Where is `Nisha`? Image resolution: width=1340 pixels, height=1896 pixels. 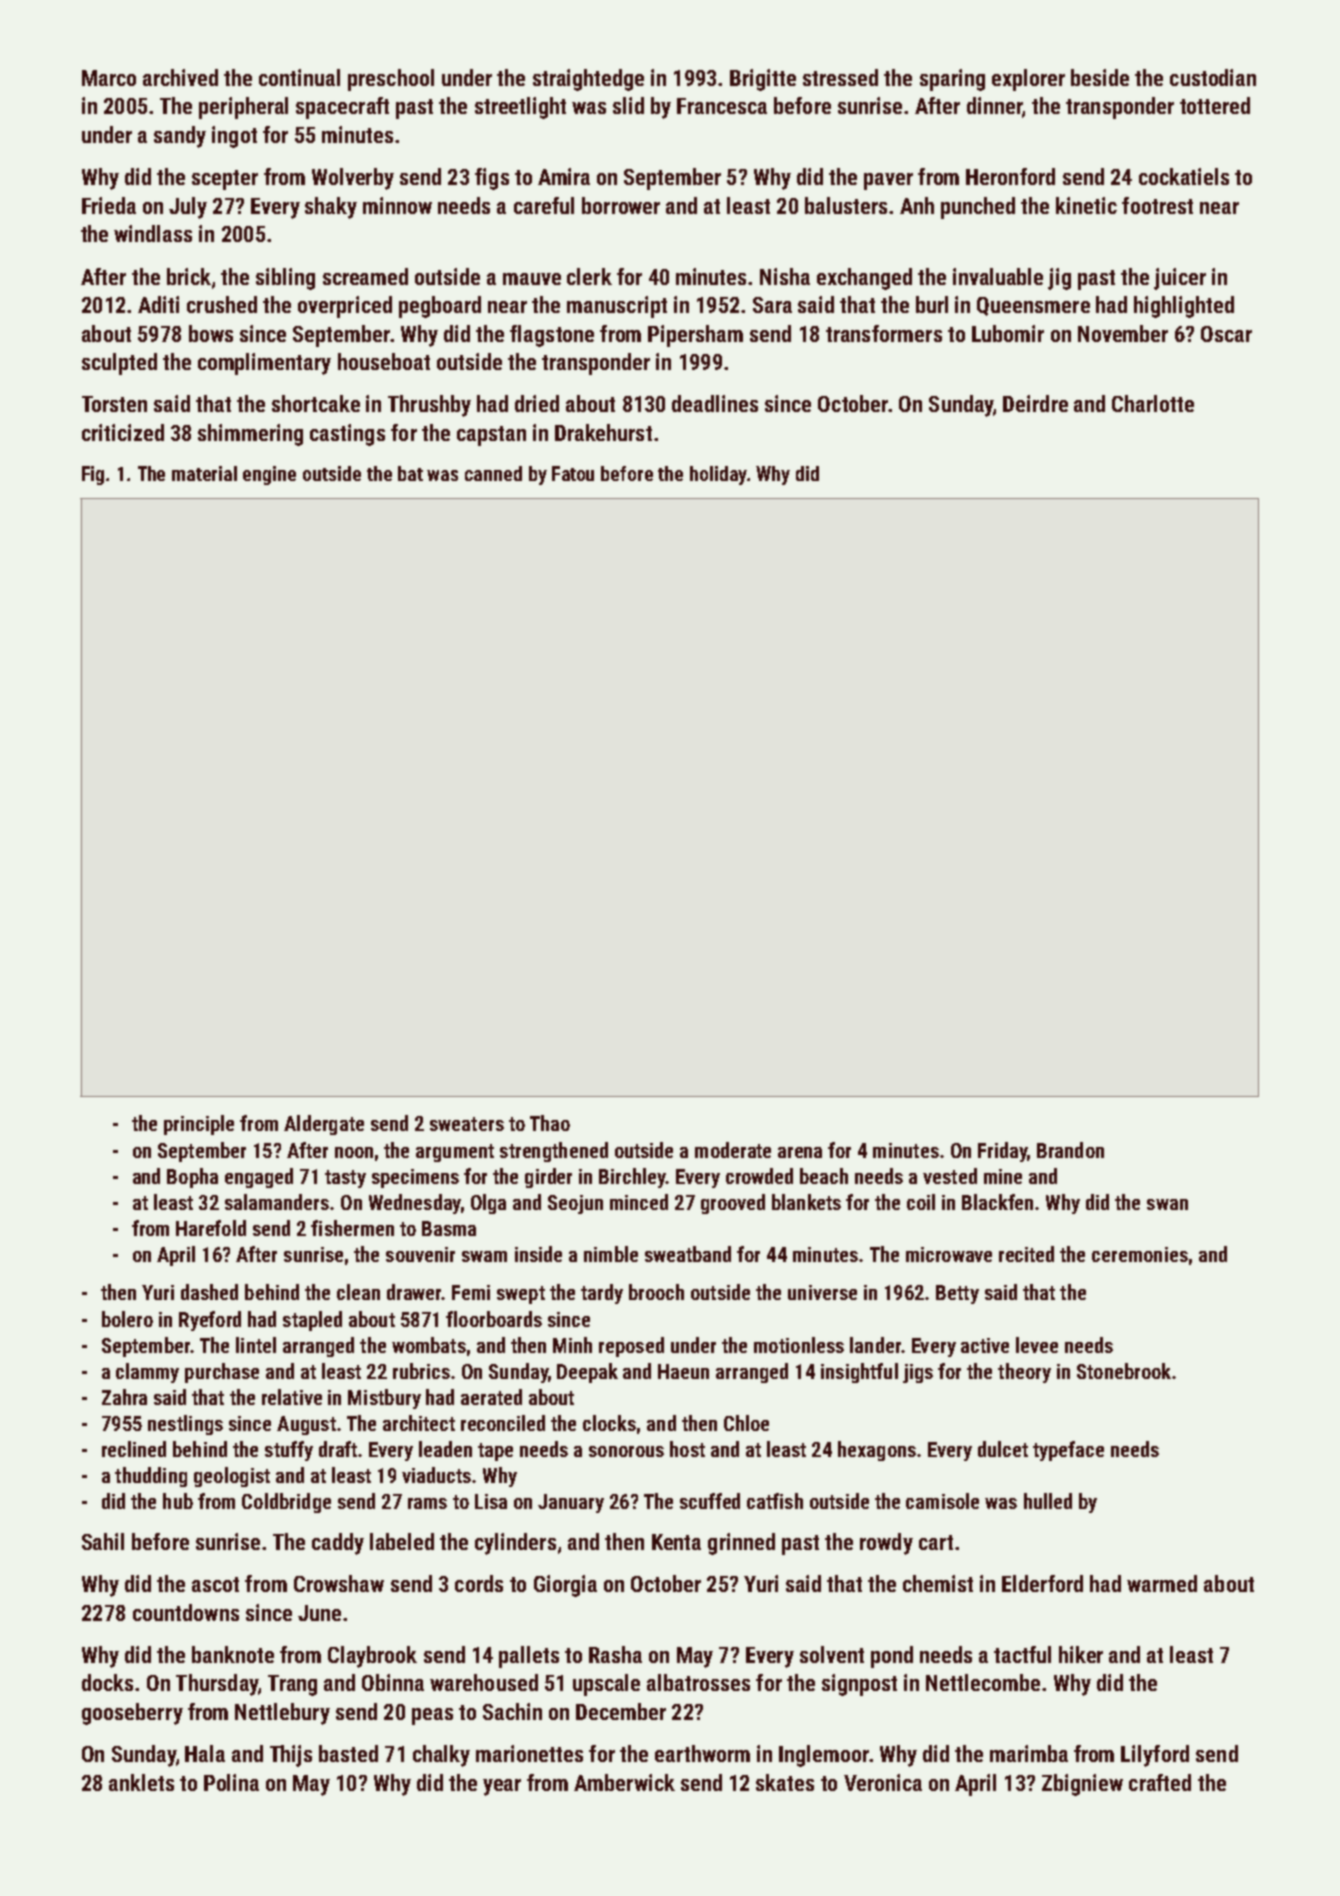
Nisha is located at coordinates (785, 276).
